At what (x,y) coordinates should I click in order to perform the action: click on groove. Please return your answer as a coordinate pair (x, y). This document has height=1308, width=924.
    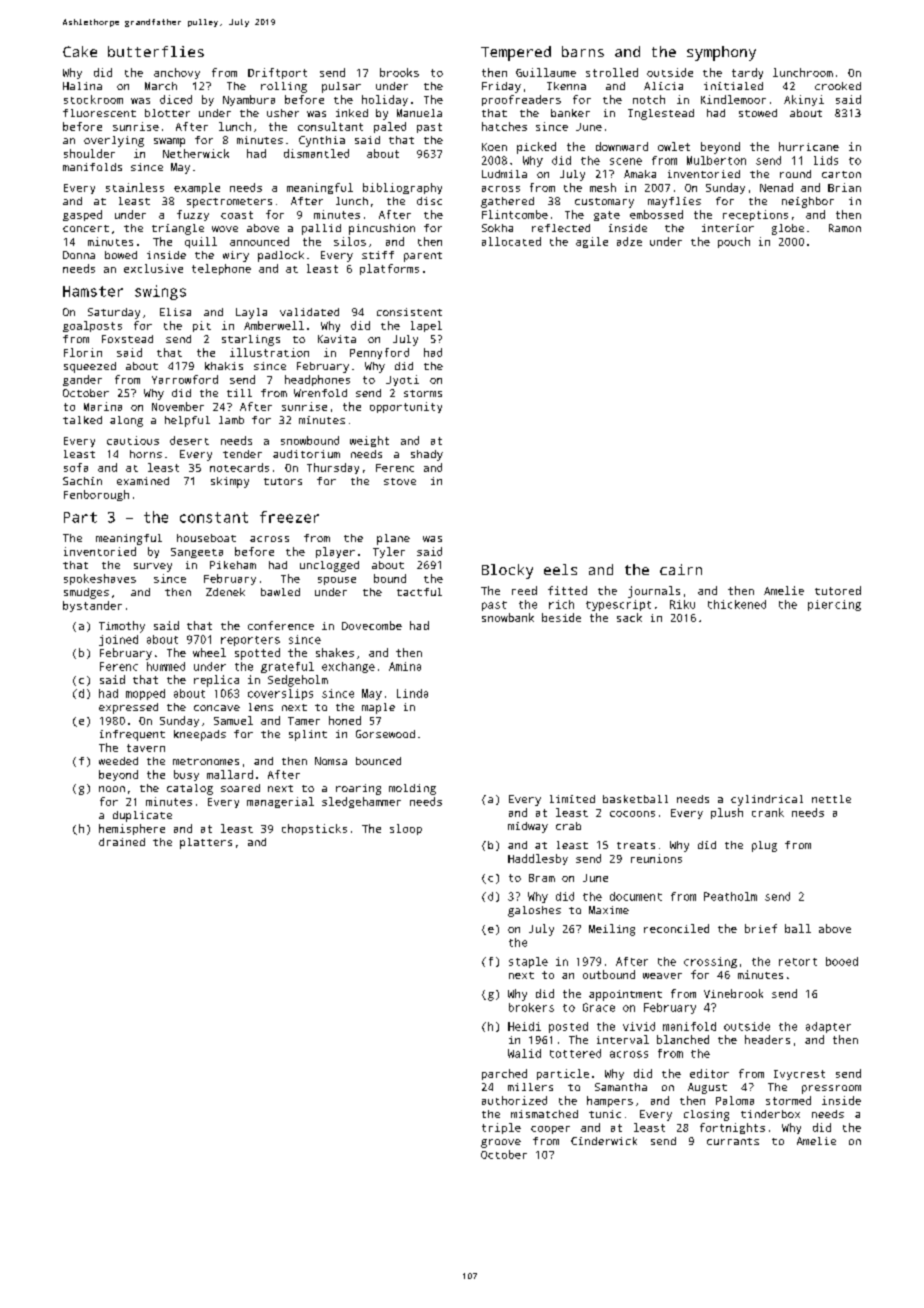
    Looking at the image, I should click on (501, 1143).
